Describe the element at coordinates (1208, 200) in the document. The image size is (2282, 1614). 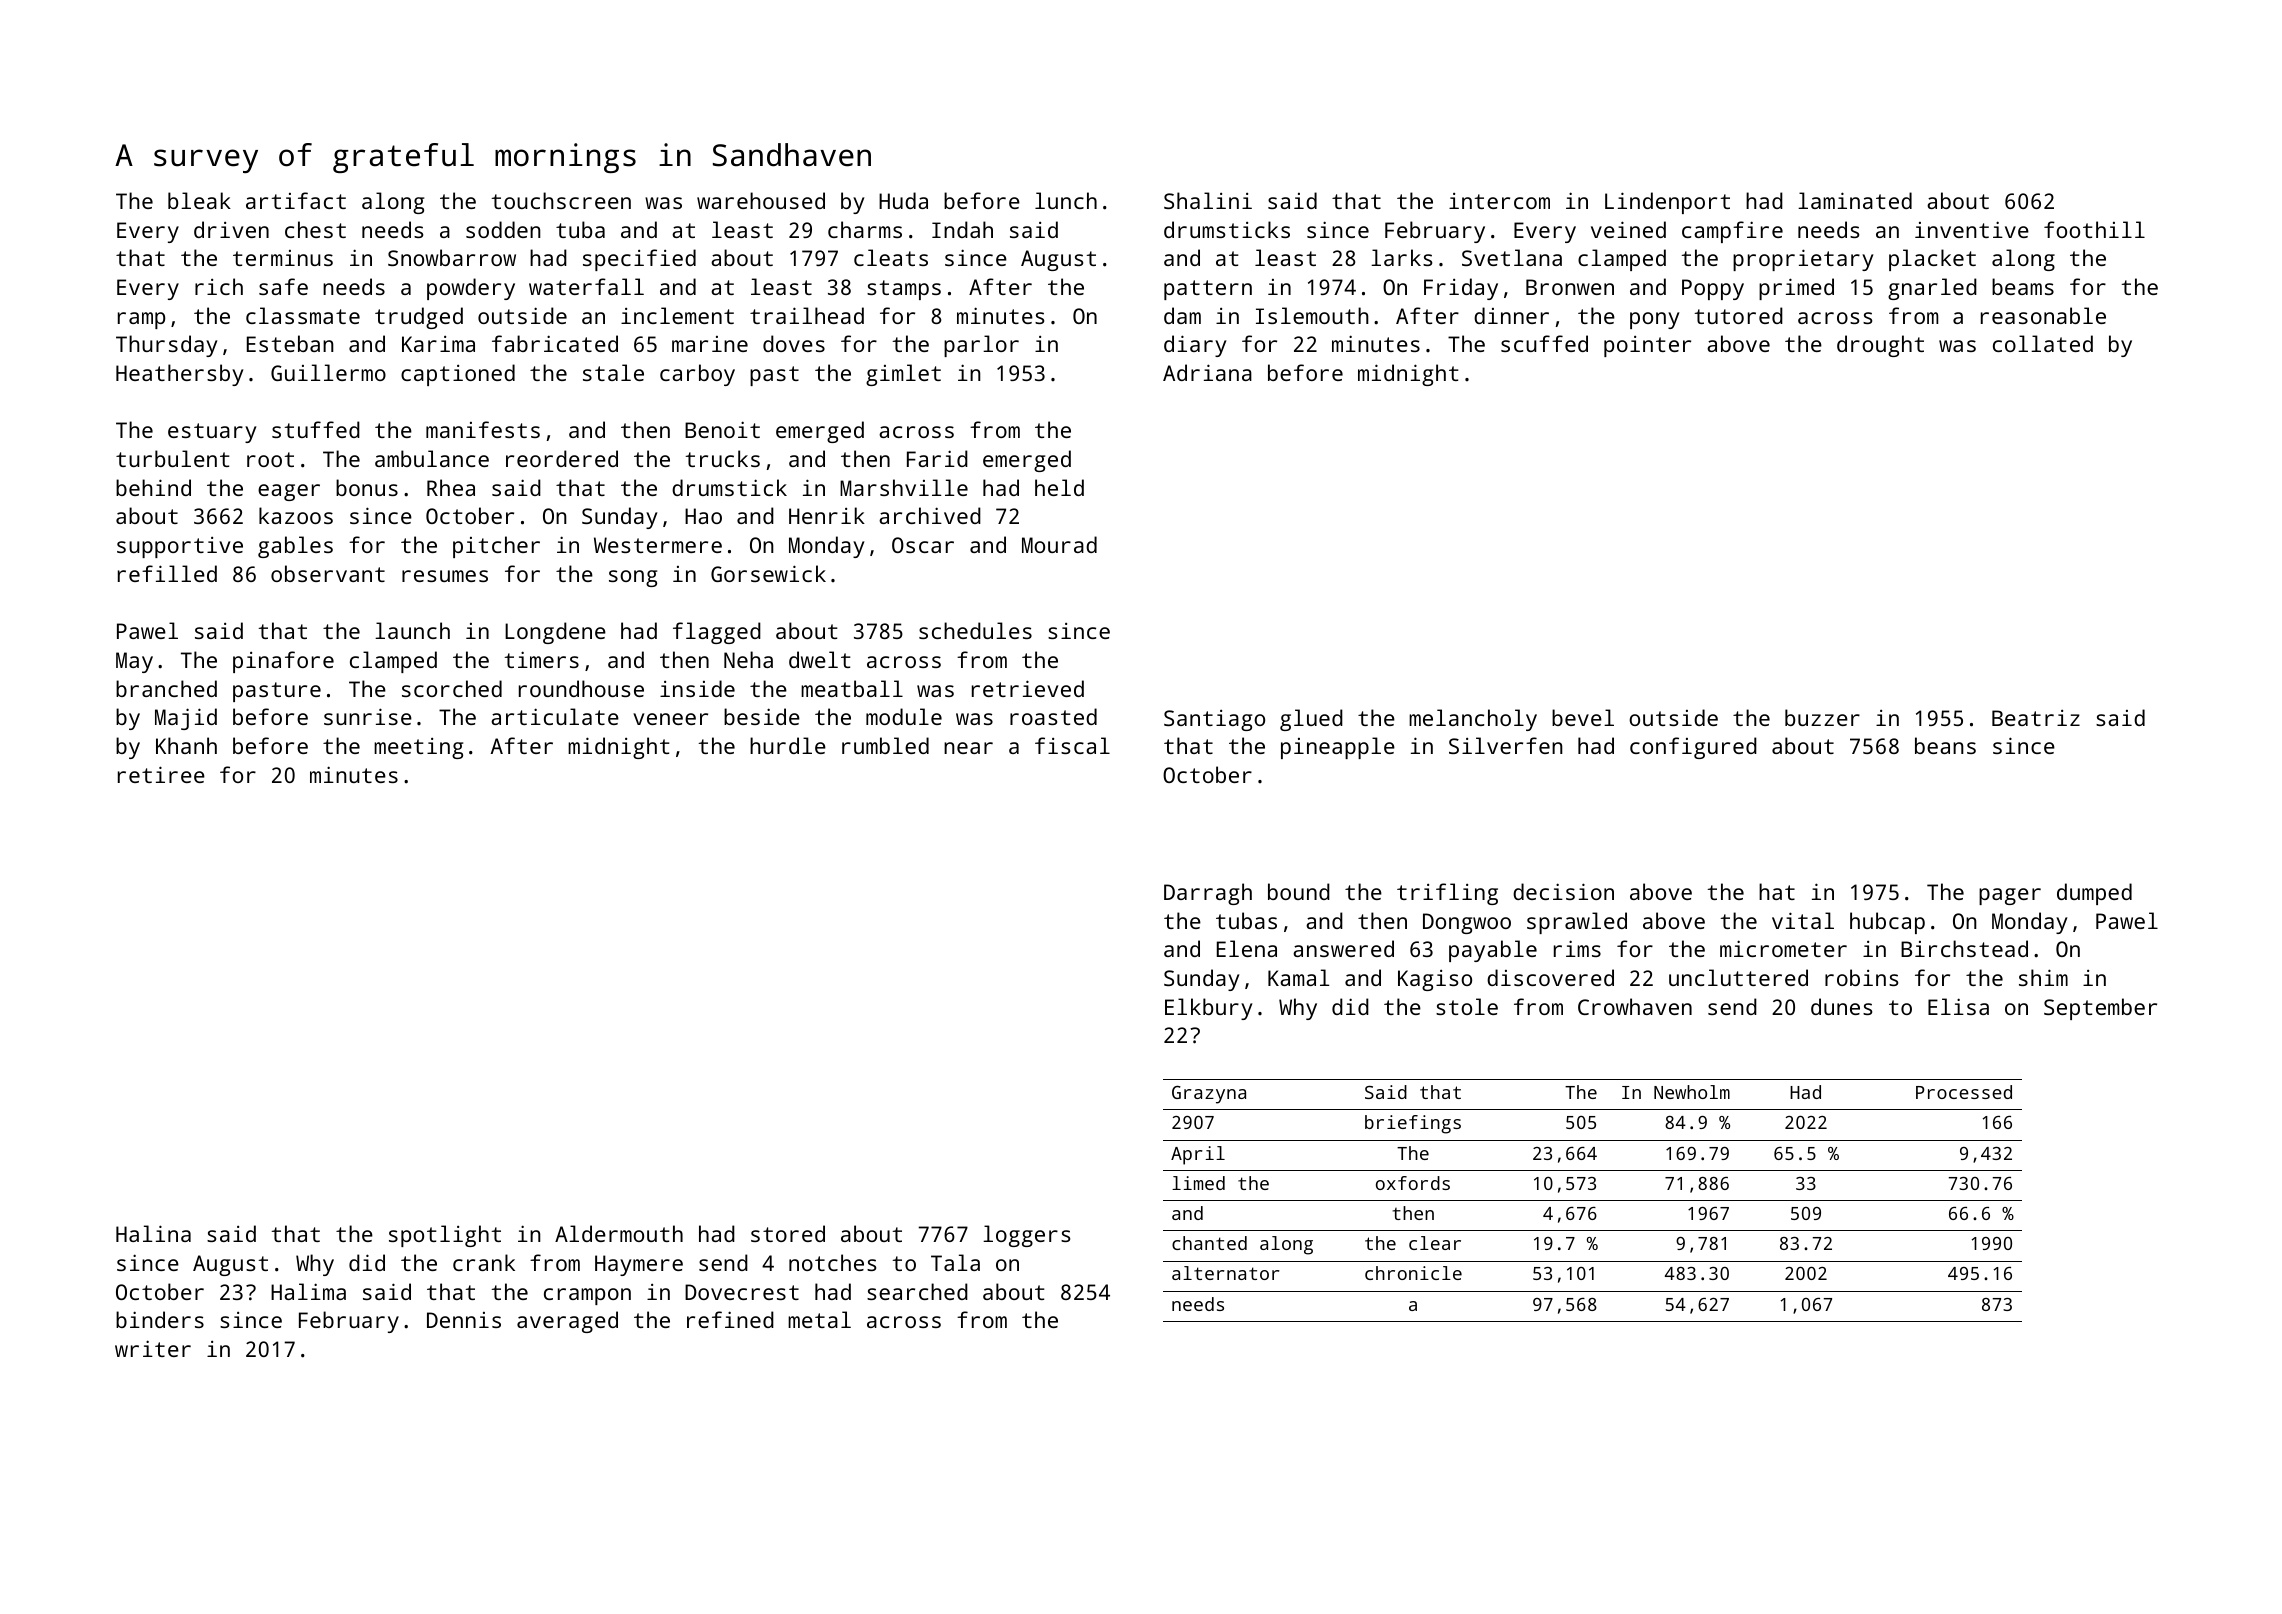
I see `Shalini` at that location.
